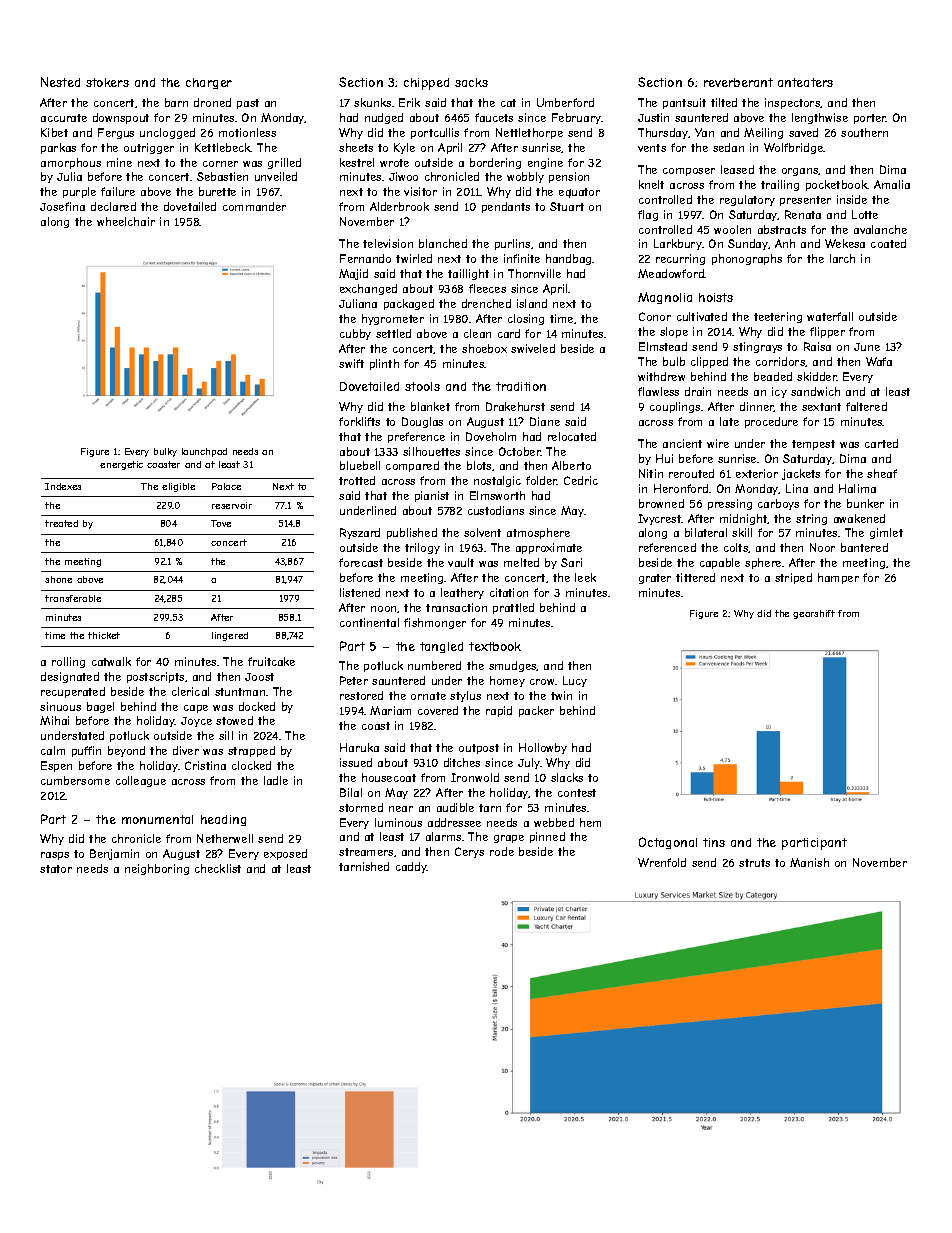 The image size is (952, 1233). What do you see at coordinates (121, 118) in the screenshot?
I see `downspout` at bounding box center [121, 118].
